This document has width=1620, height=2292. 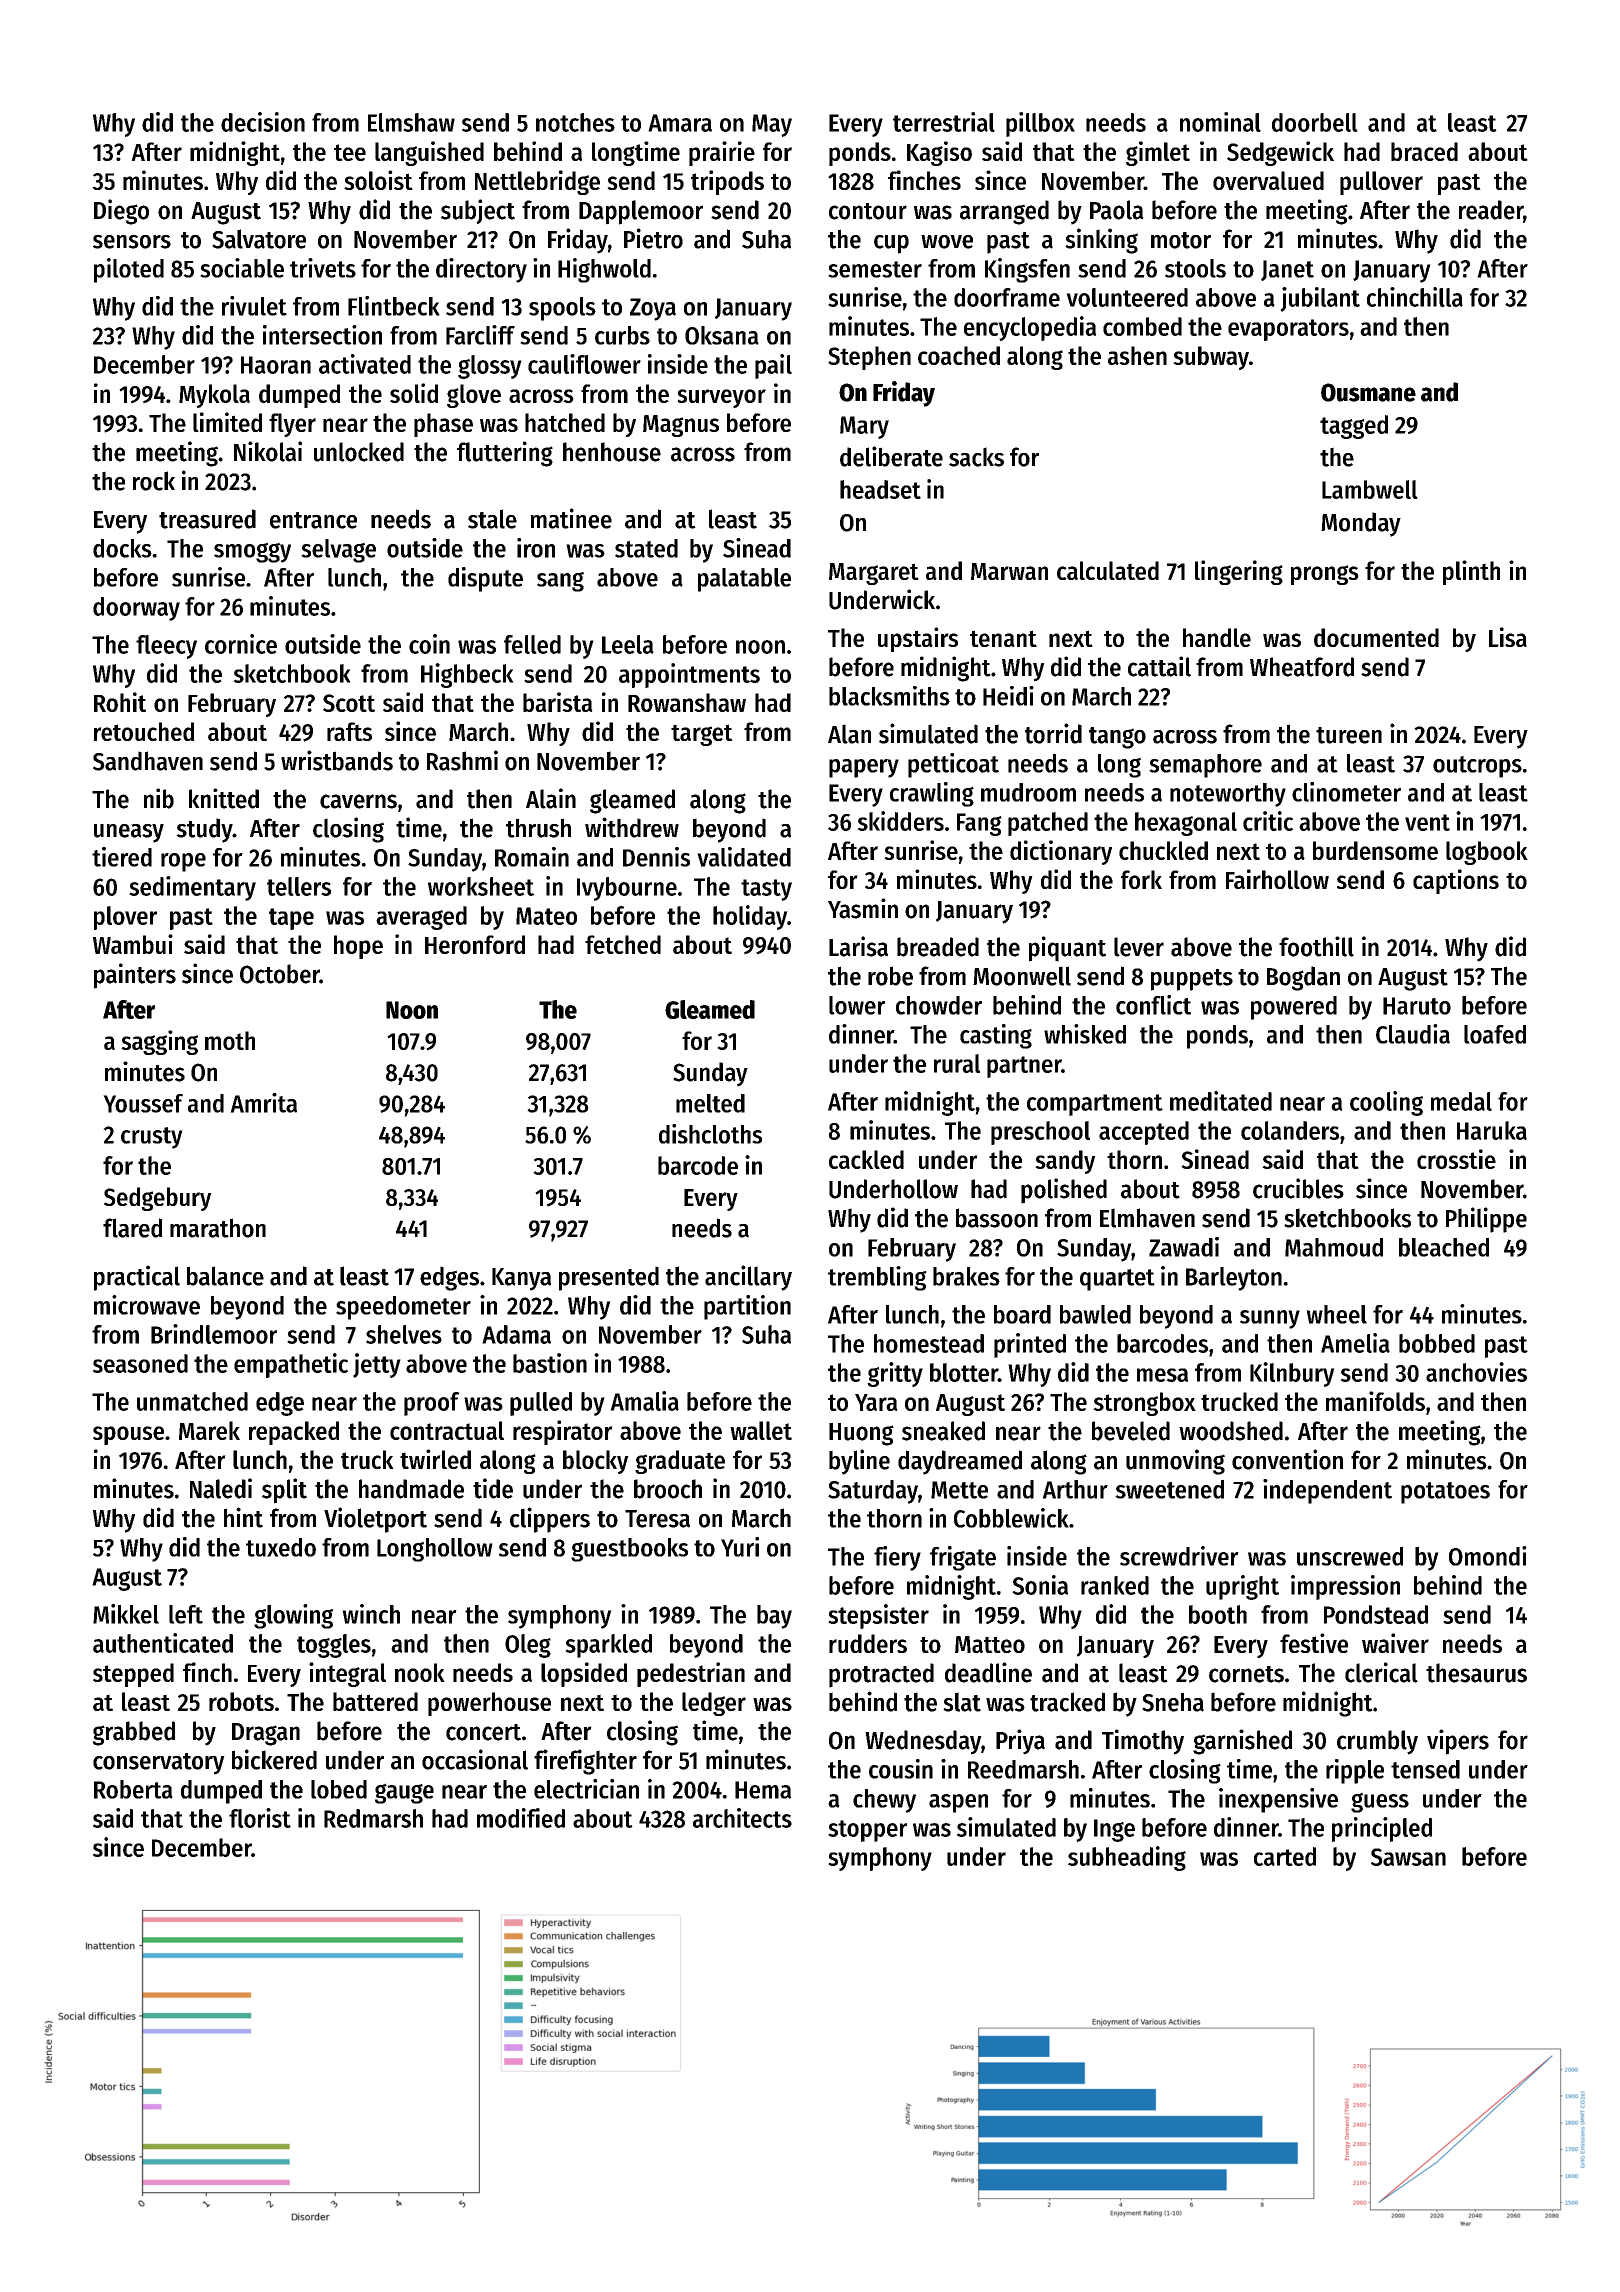 What do you see at coordinates (1477, 767) in the document?
I see `outcrops` at bounding box center [1477, 767].
